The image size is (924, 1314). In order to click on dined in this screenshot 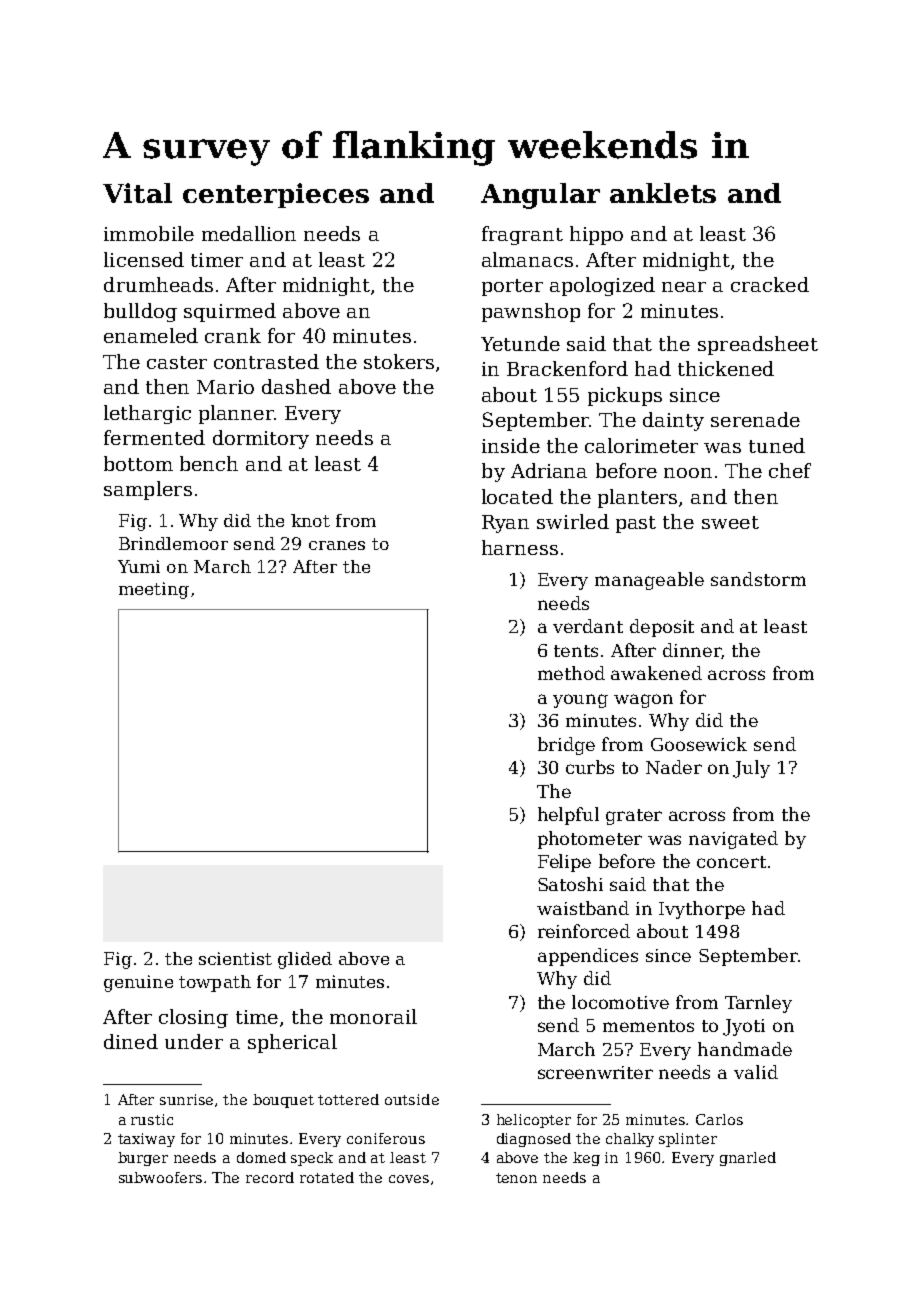, I will do `click(131, 1041)`.
